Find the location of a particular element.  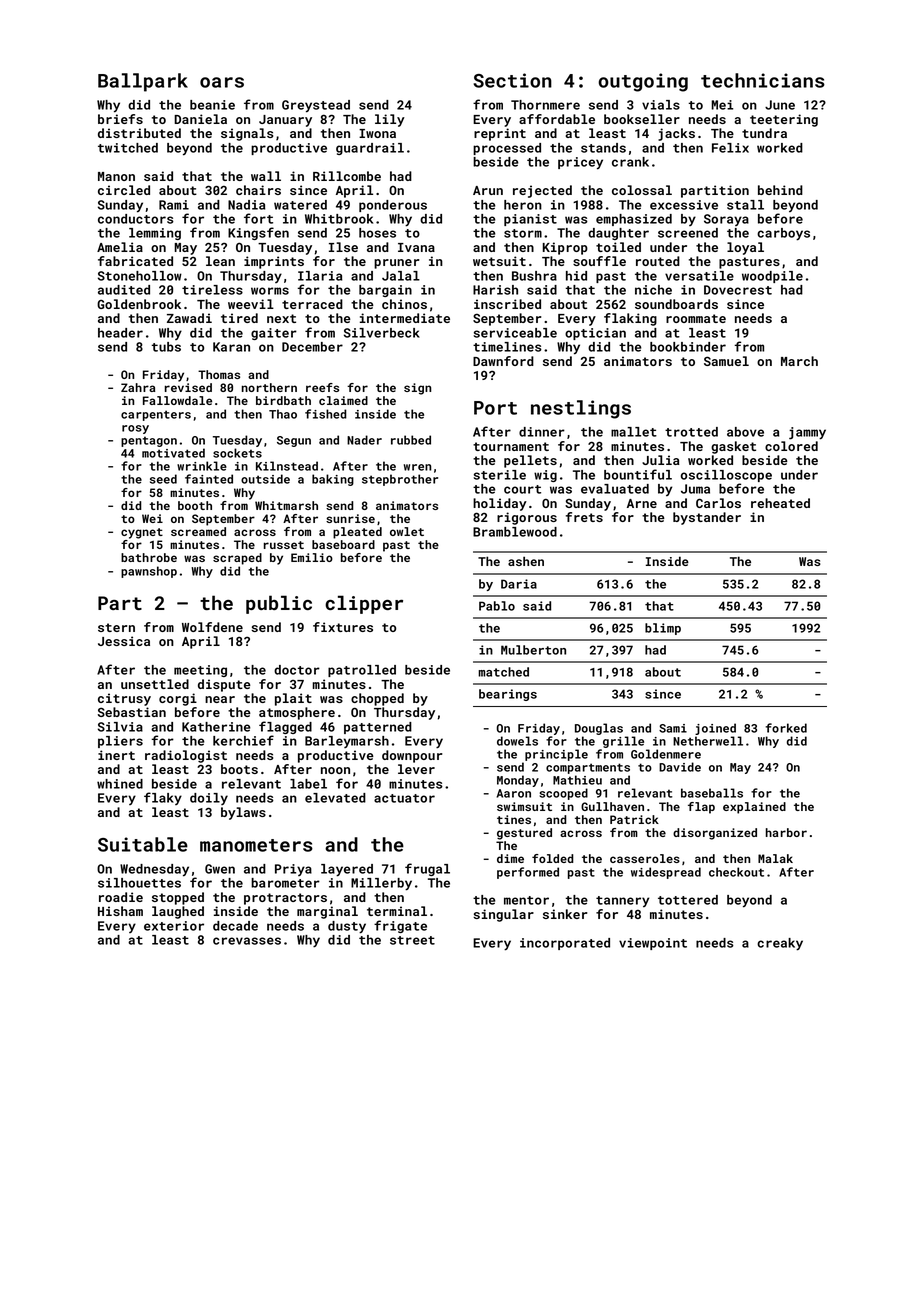

incorporated is located at coordinates (565, 944).
